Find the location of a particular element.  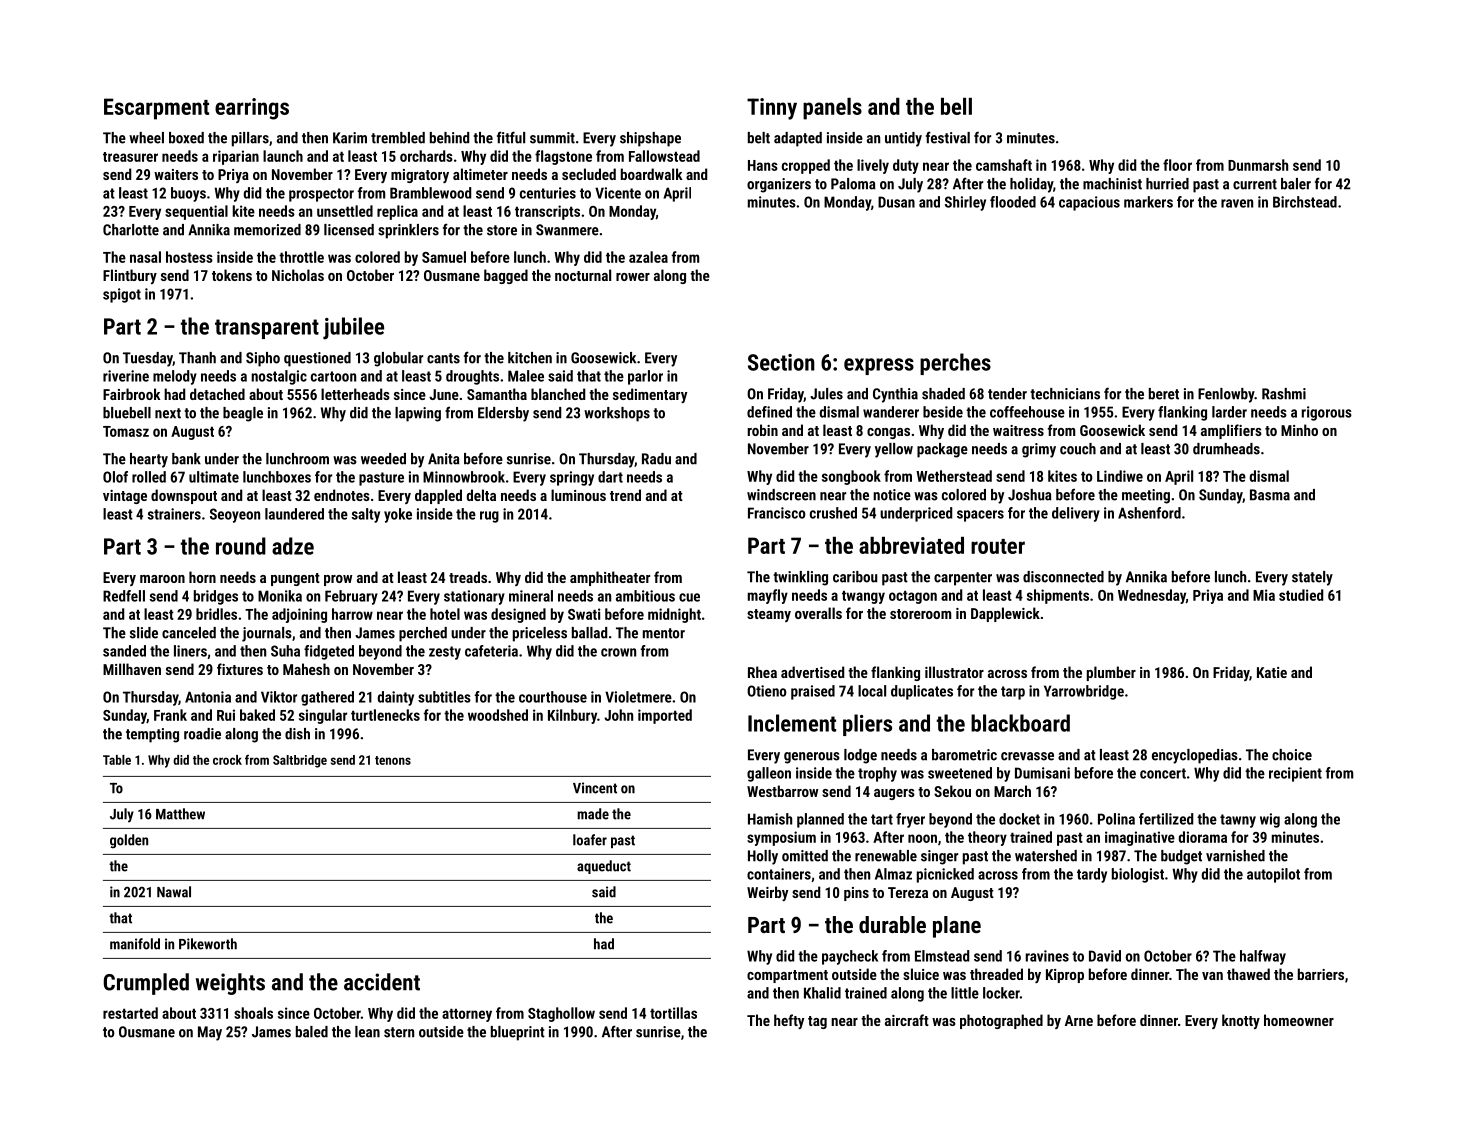

panels is located at coordinates (832, 109).
